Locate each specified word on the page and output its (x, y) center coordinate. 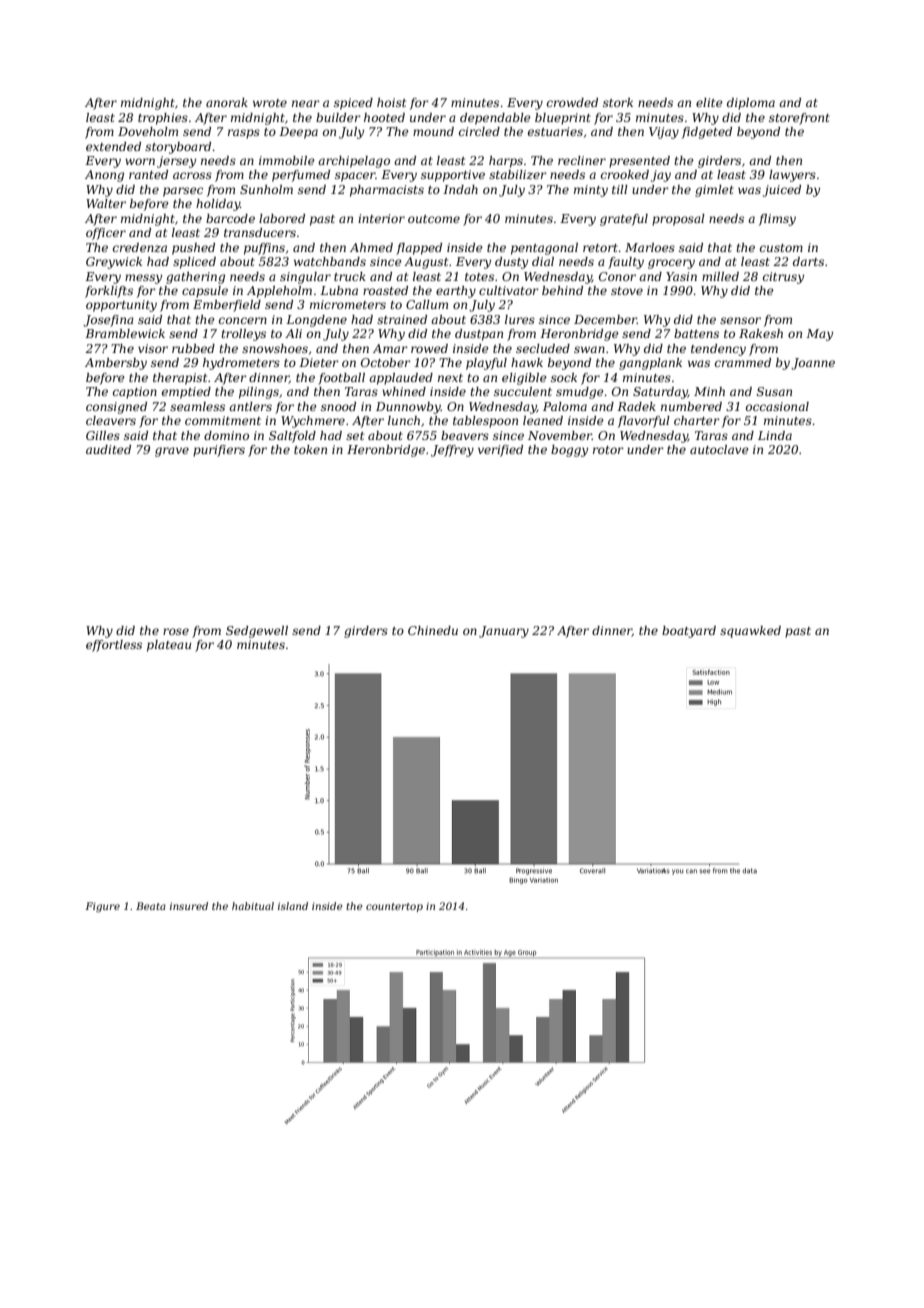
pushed (193, 249)
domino (226, 435)
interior (381, 218)
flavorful (644, 422)
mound (433, 131)
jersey (176, 162)
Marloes (650, 247)
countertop (394, 907)
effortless (114, 646)
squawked (750, 632)
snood (338, 406)
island (293, 906)
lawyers (792, 176)
